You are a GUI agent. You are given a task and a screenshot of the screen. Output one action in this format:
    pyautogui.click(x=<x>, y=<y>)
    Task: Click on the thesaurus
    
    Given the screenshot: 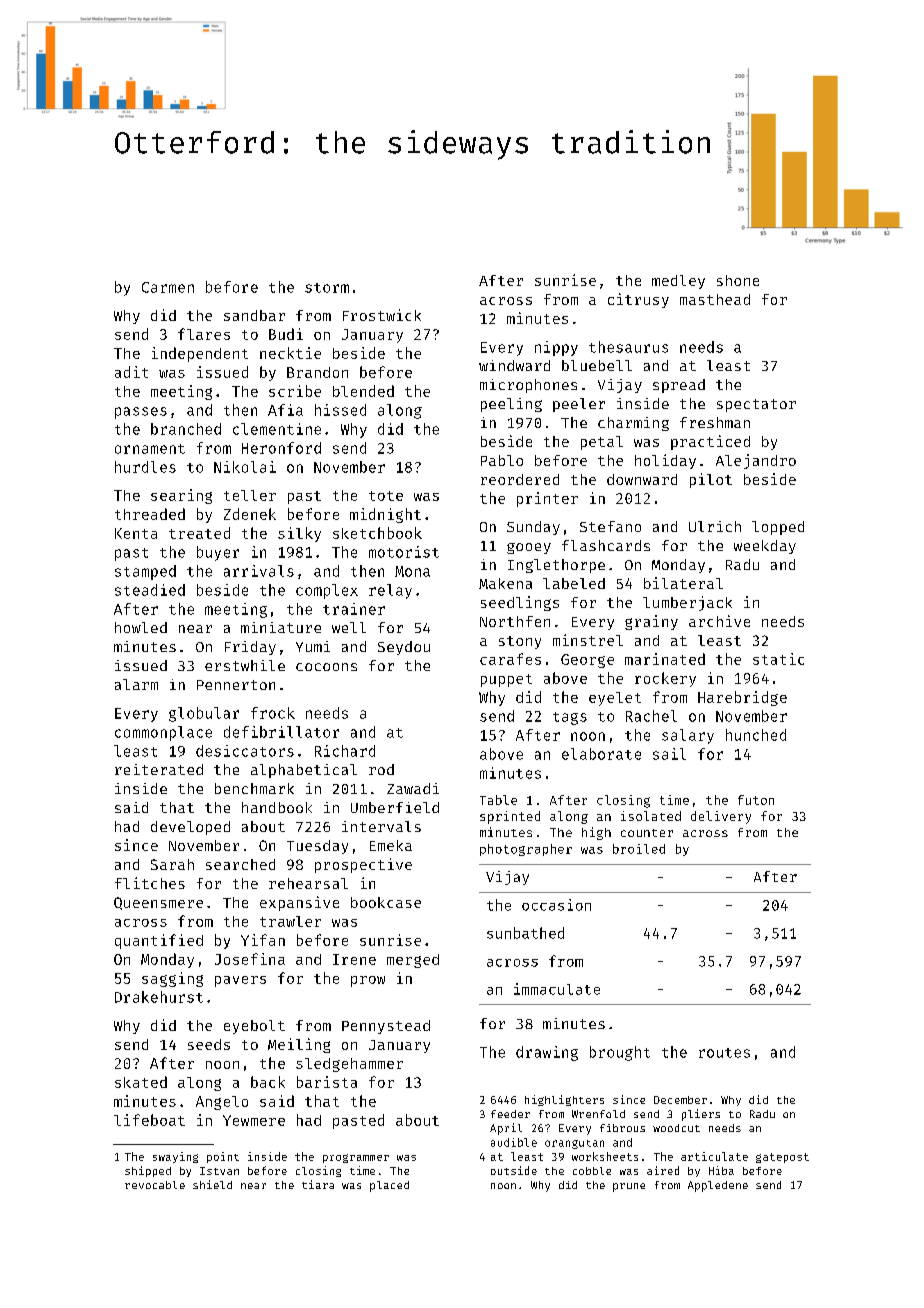 What is the action you would take?
    pyautogui.click(x=628, y=347)
